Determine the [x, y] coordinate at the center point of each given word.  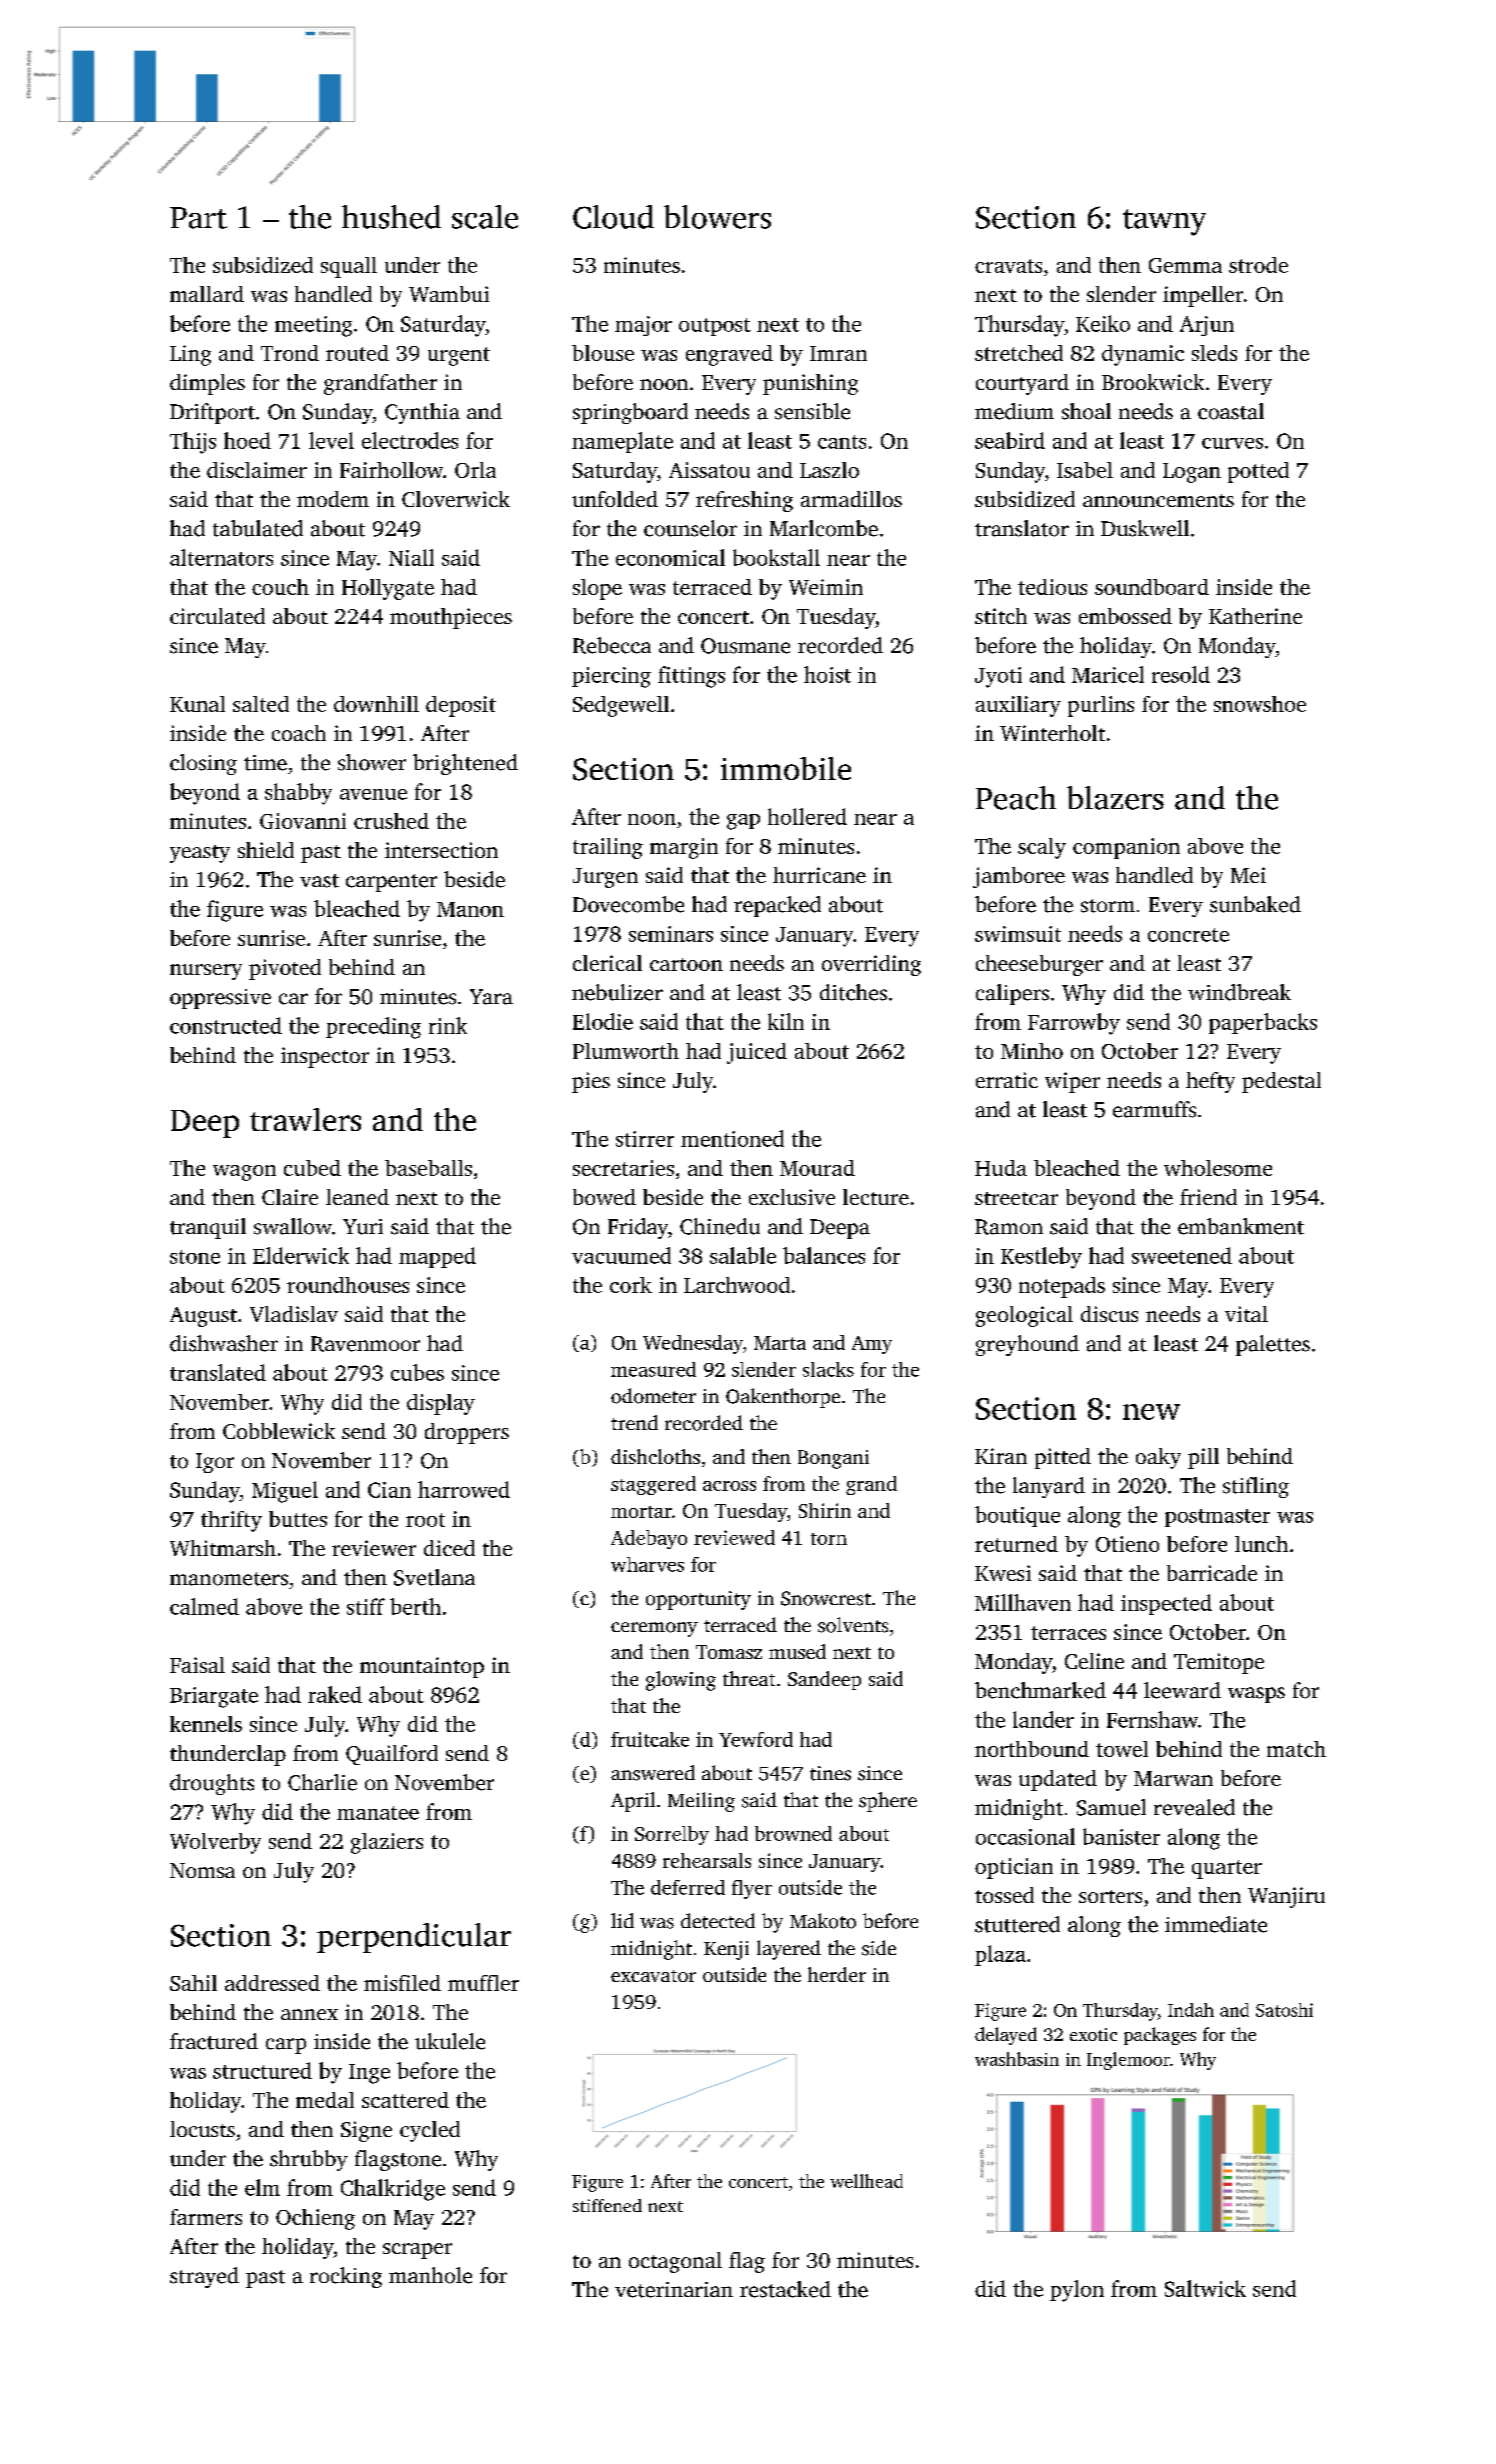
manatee [378, 1813]
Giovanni [303, 821]
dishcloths [655, 1456]
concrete [1188, 935]
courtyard [1022, 384]
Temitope [1219, 1663]
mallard [207, 294]
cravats [1008, 266]
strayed [204, 2277]
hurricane [819, 875]
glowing [681, 1681]
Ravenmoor [365, 1344]
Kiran [1001, 1456]
